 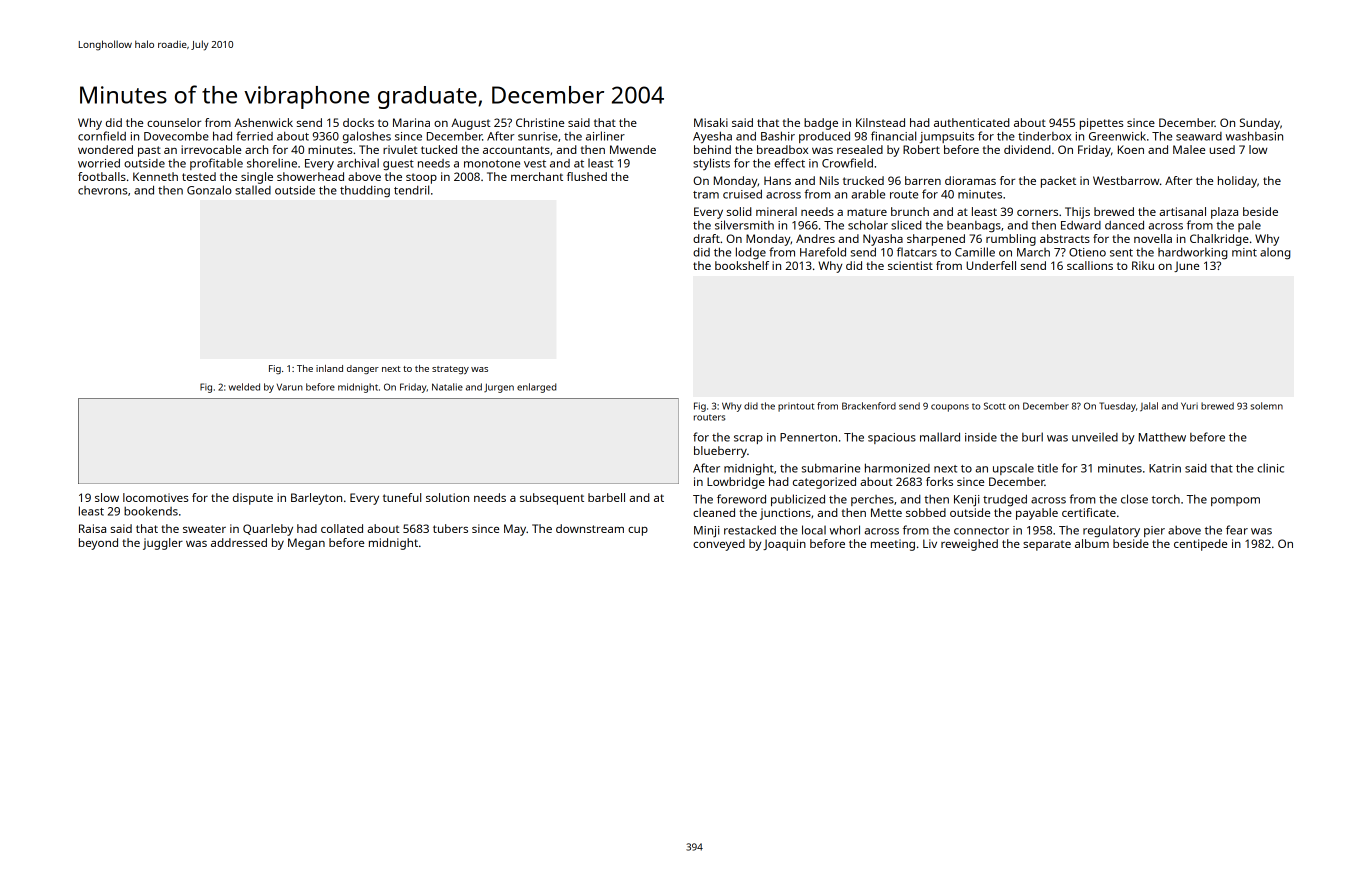 I want to click on danger, so click(x=363, y=369).
